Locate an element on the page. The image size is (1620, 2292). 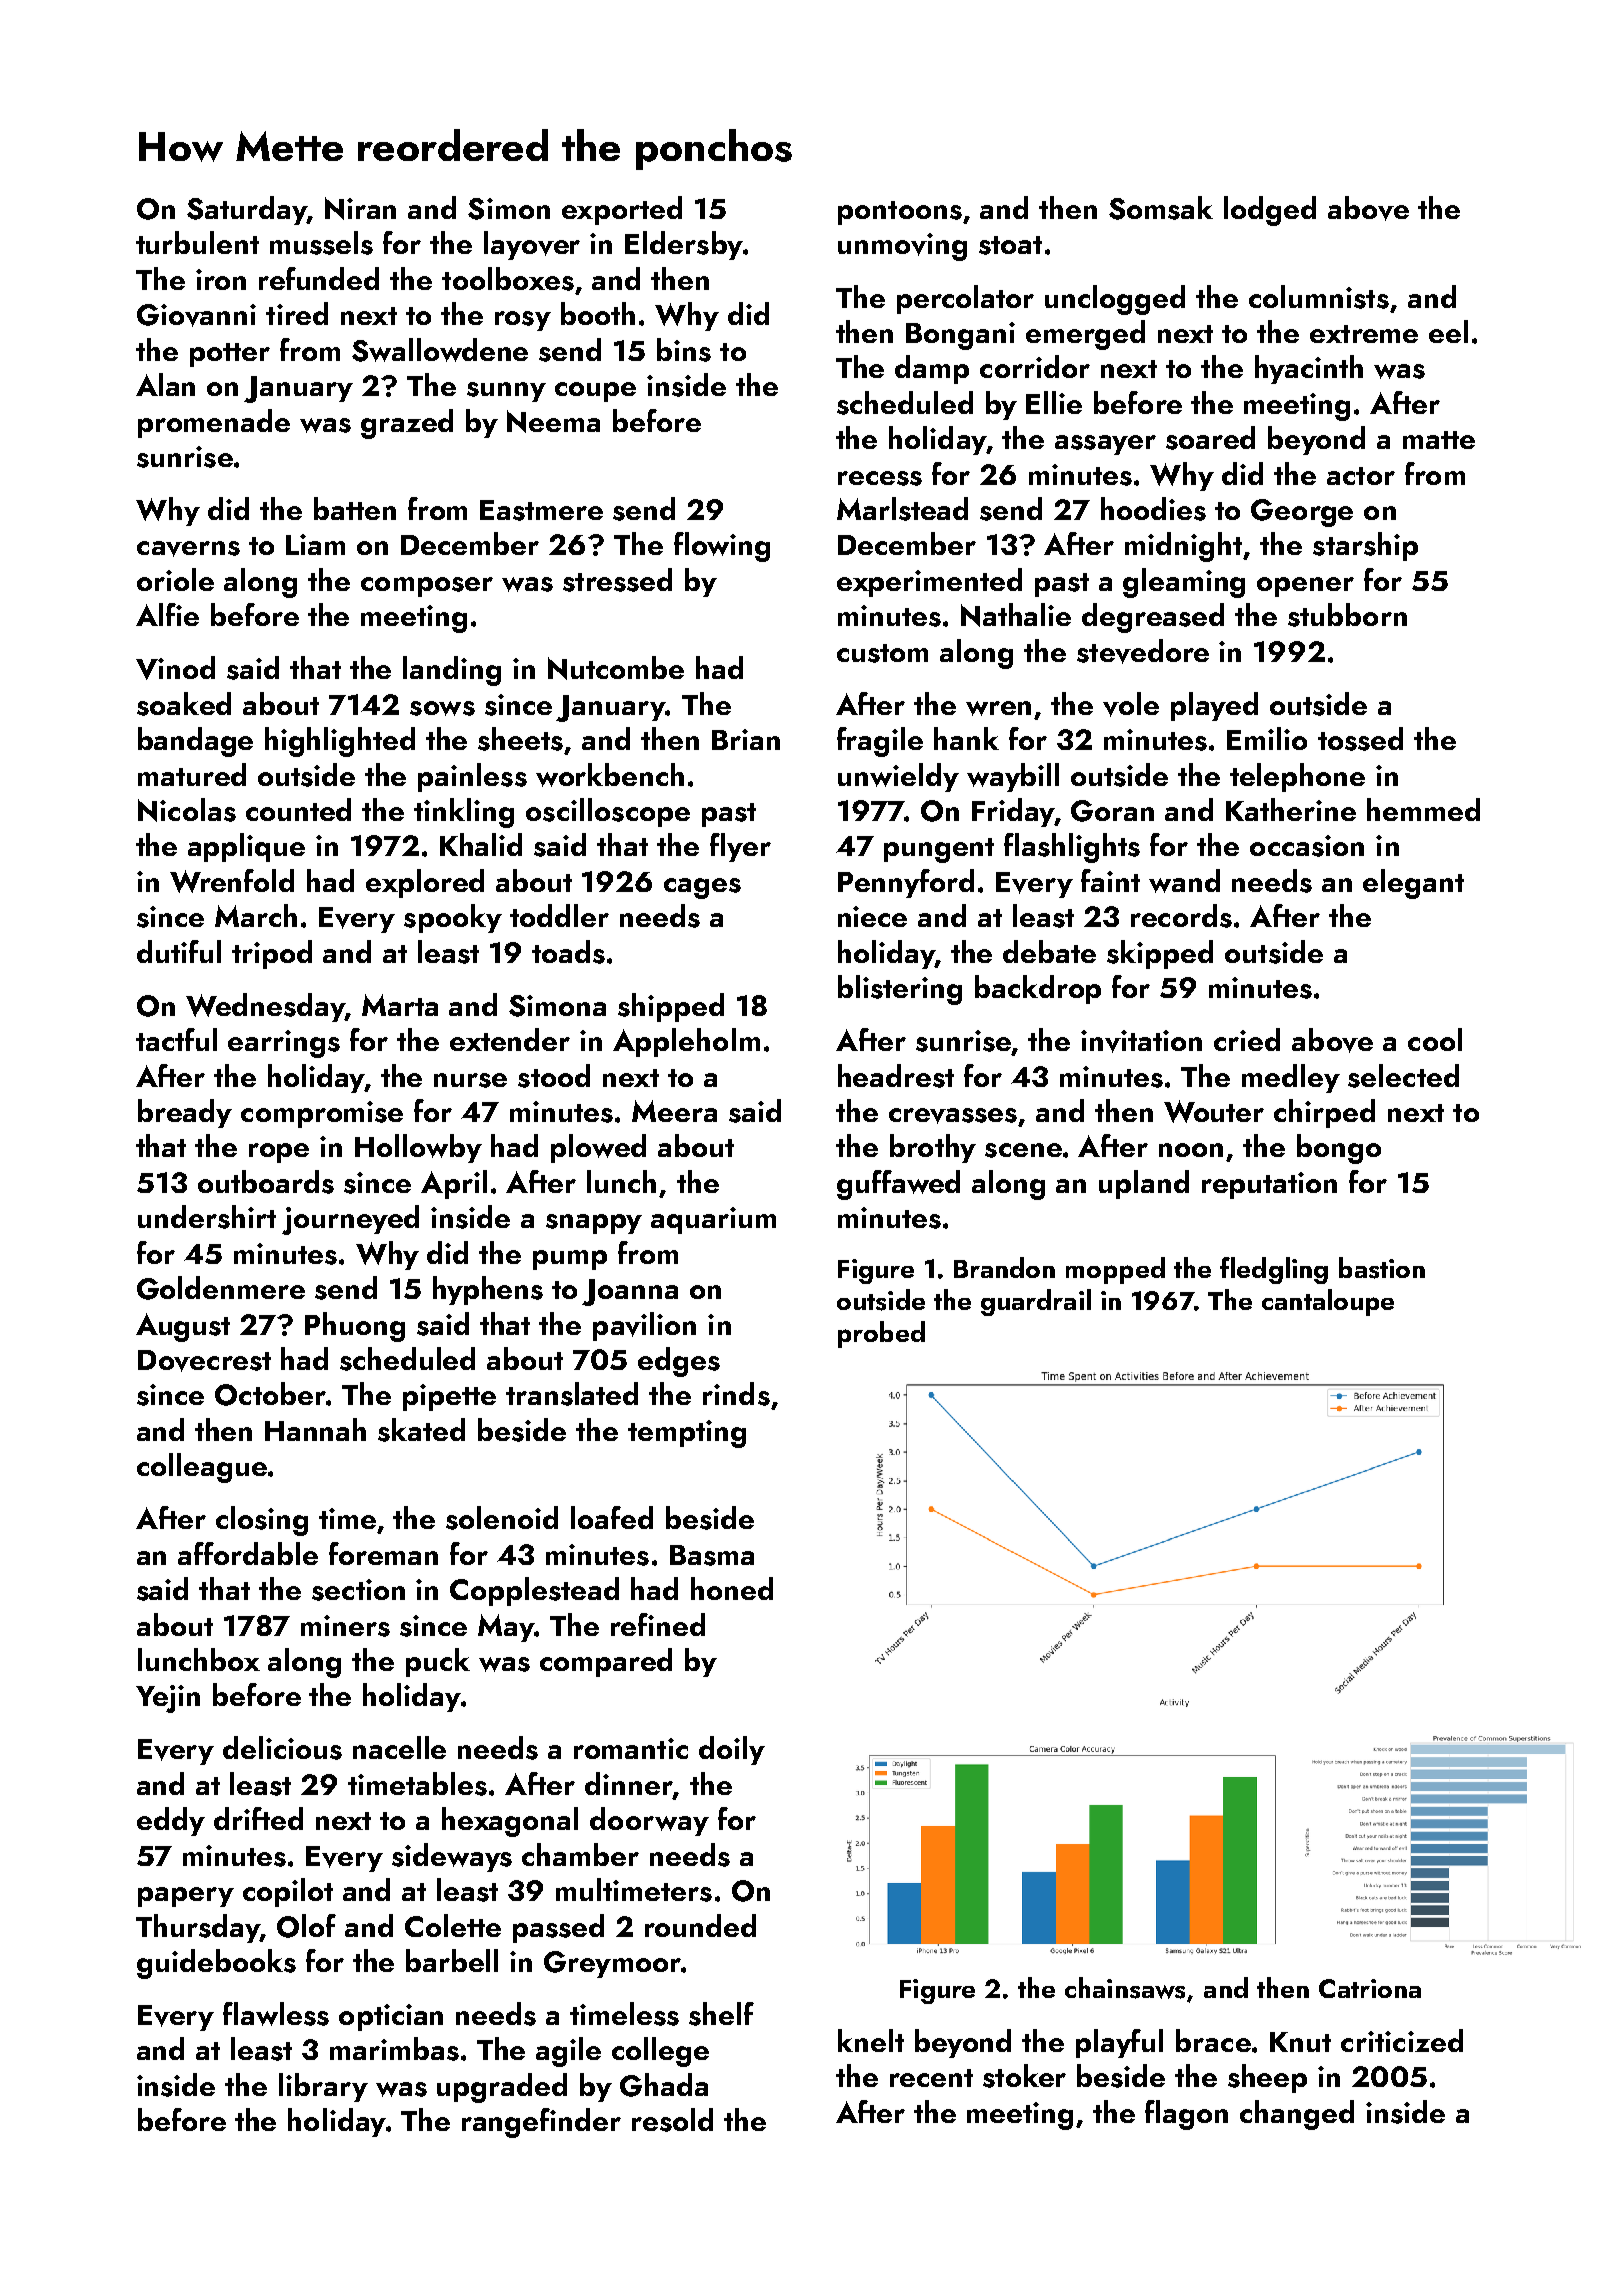
Eldersby is located at coordinates (684, 245).
